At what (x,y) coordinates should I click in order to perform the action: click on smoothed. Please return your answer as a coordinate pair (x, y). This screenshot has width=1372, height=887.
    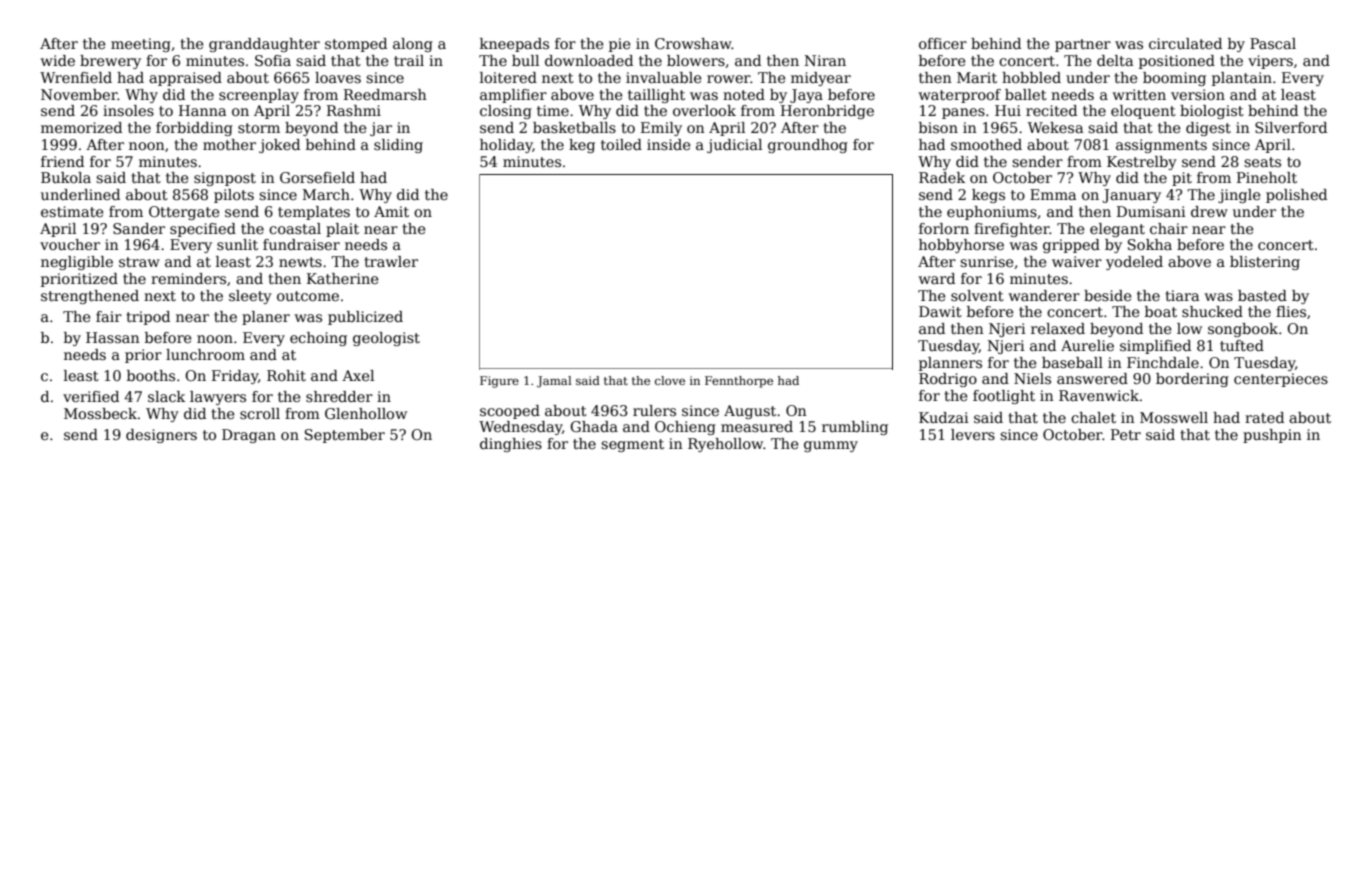
    Looking at the image, I should click on (986, 144).
